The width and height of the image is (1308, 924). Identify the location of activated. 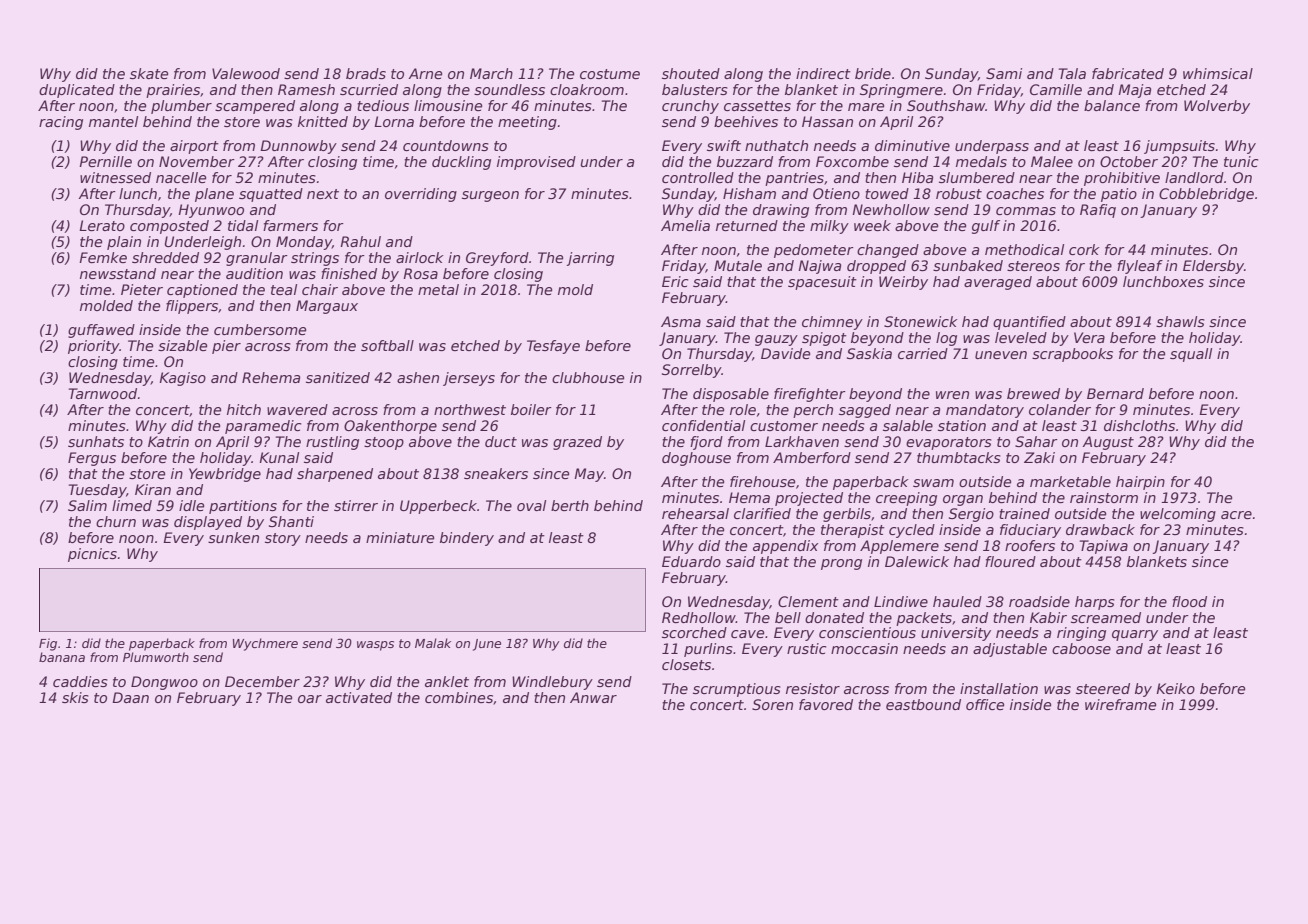
(359, 697).
